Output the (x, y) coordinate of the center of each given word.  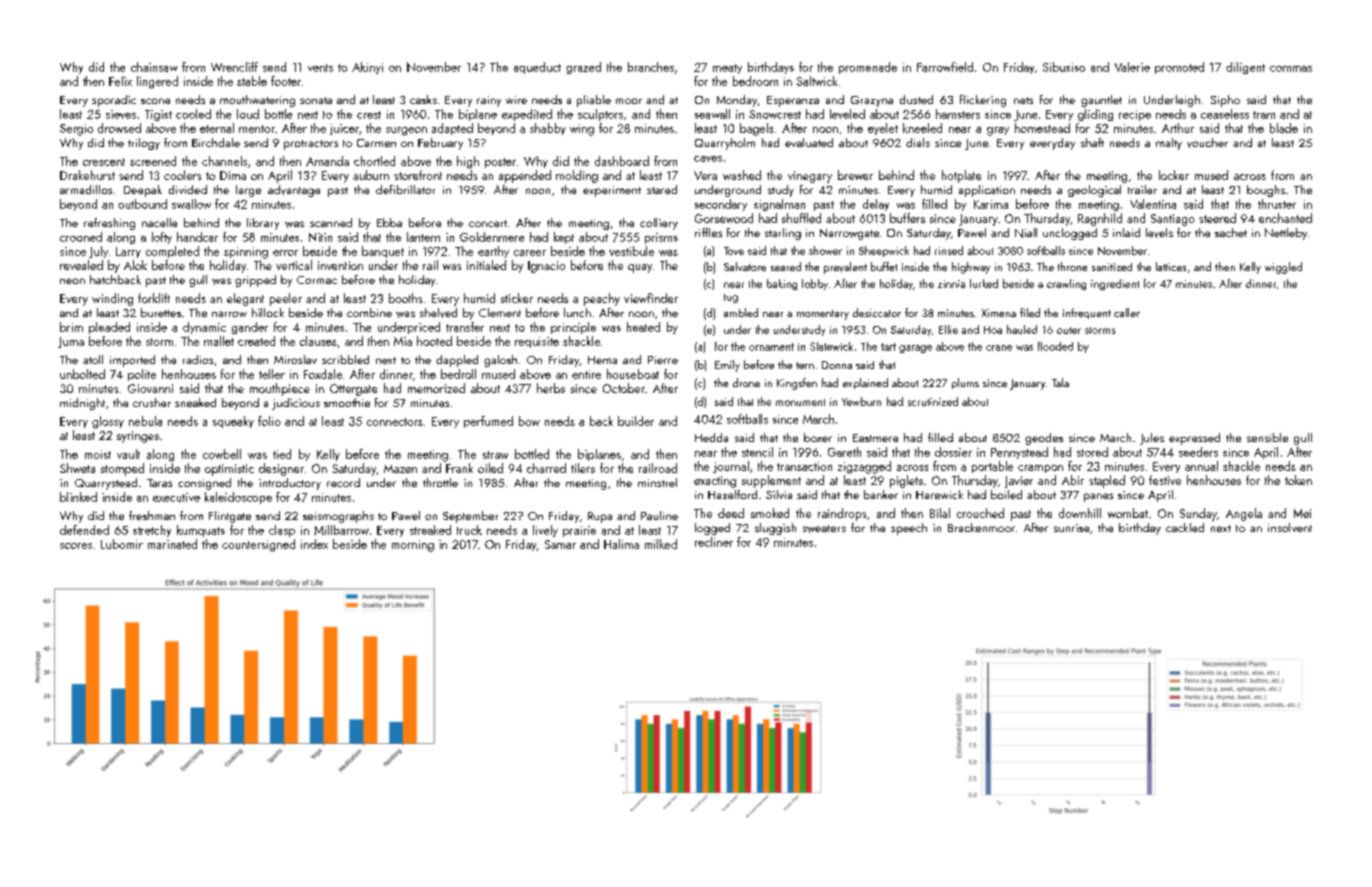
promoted (1179, 68)
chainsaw (154, 67)
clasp (282, 531)
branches (651, 67)
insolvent (1290, 527)
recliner (714, 542)
